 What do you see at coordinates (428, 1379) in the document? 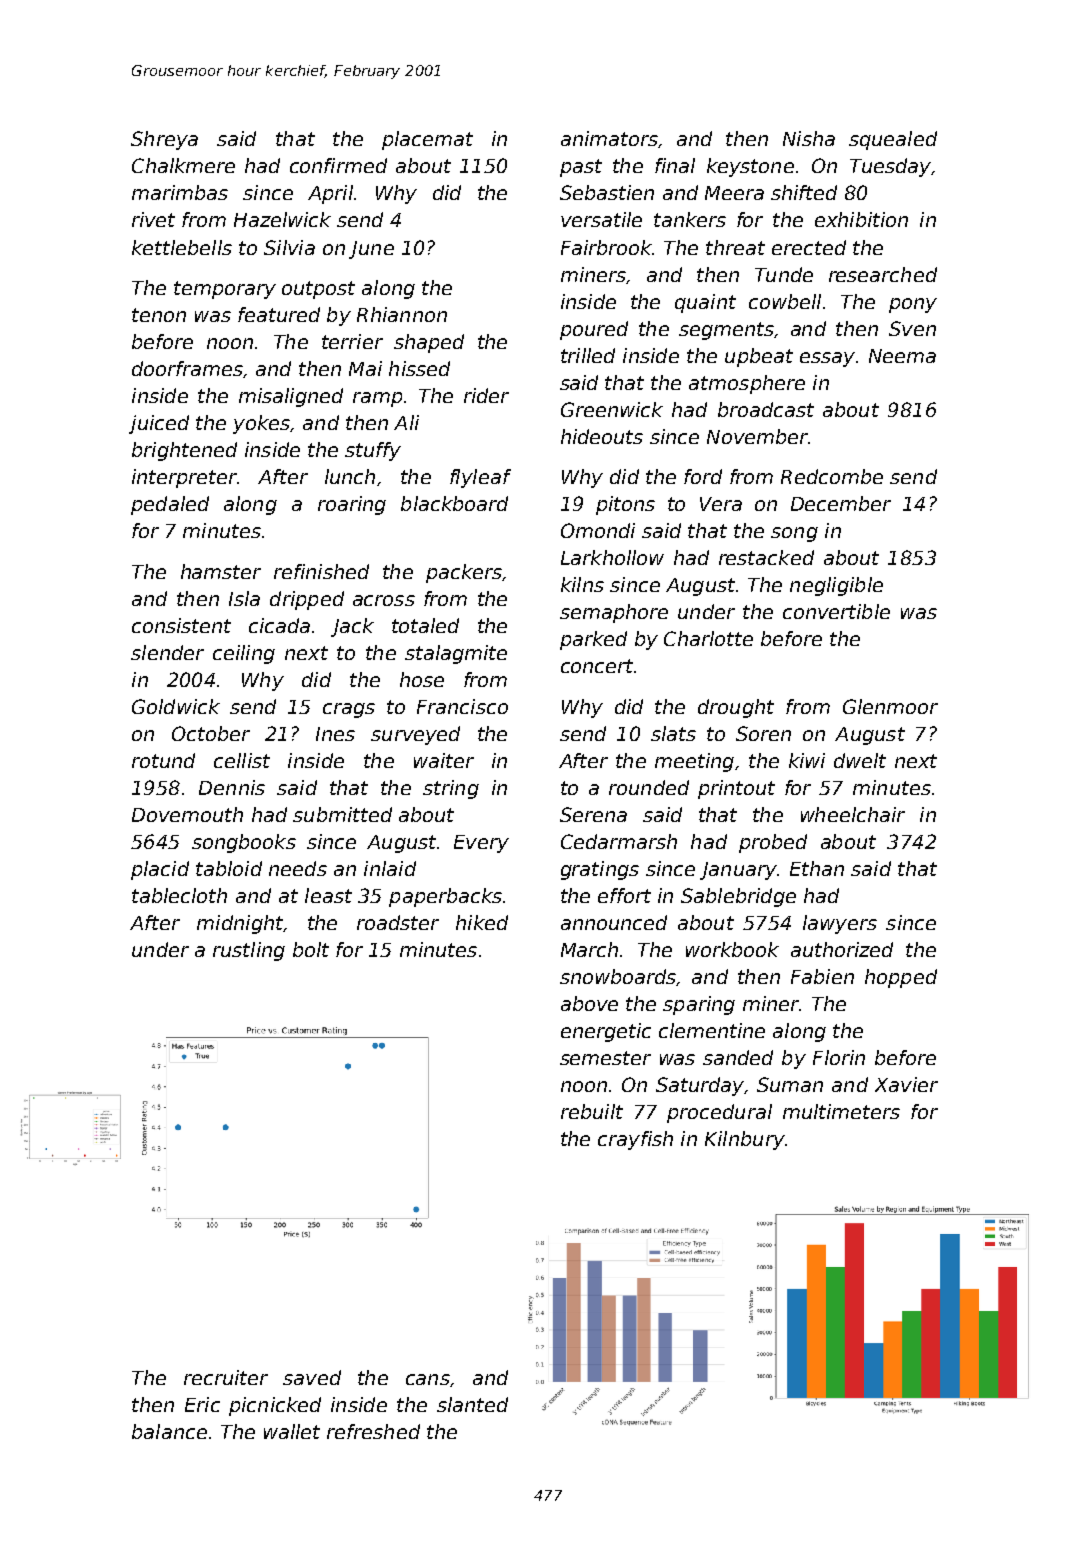
I see `cans` at bounding box center [428, 1379].
